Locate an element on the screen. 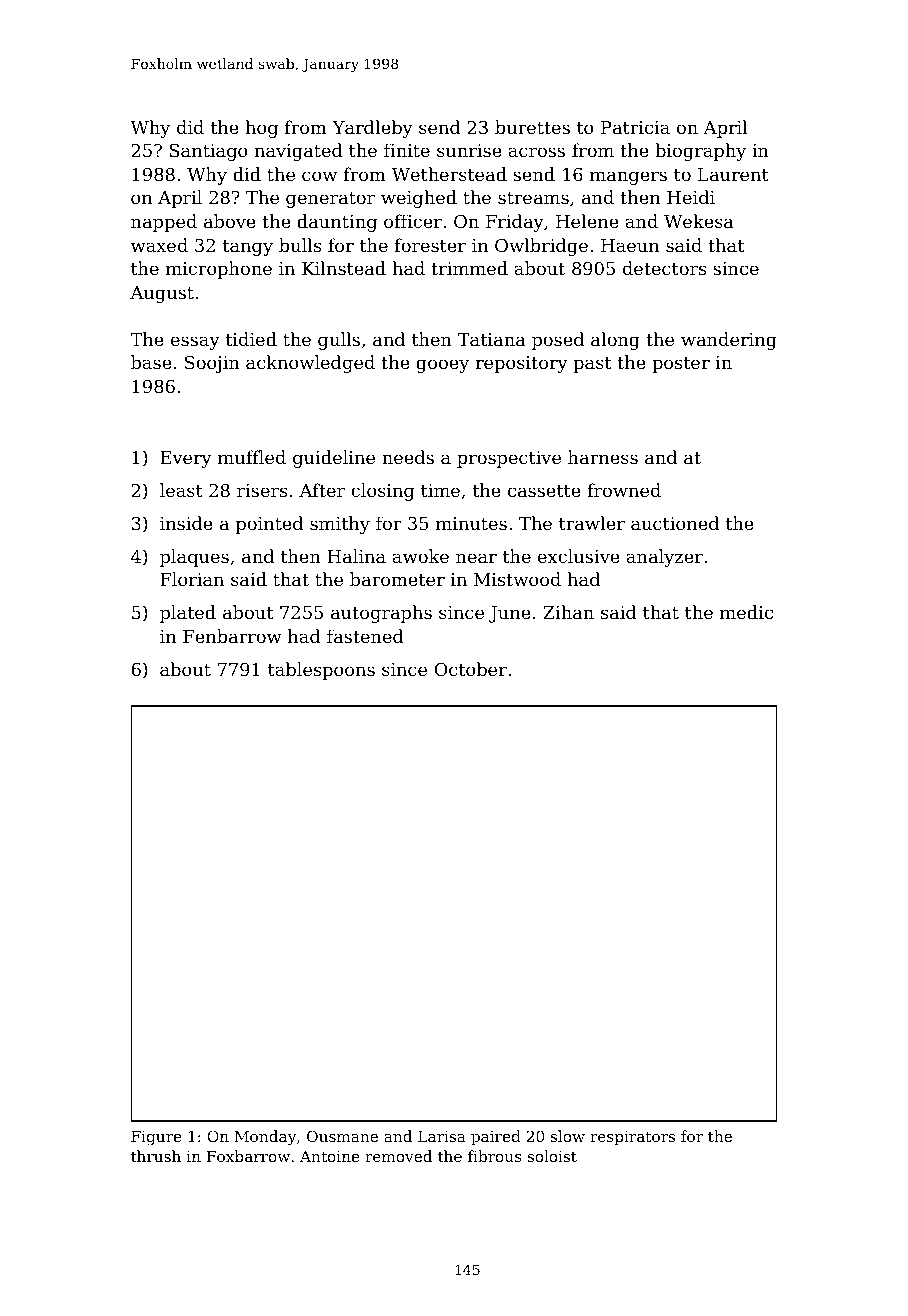 The width and height of the screenshot is (908, 1316). biography is located at coordinates (700, 152).
